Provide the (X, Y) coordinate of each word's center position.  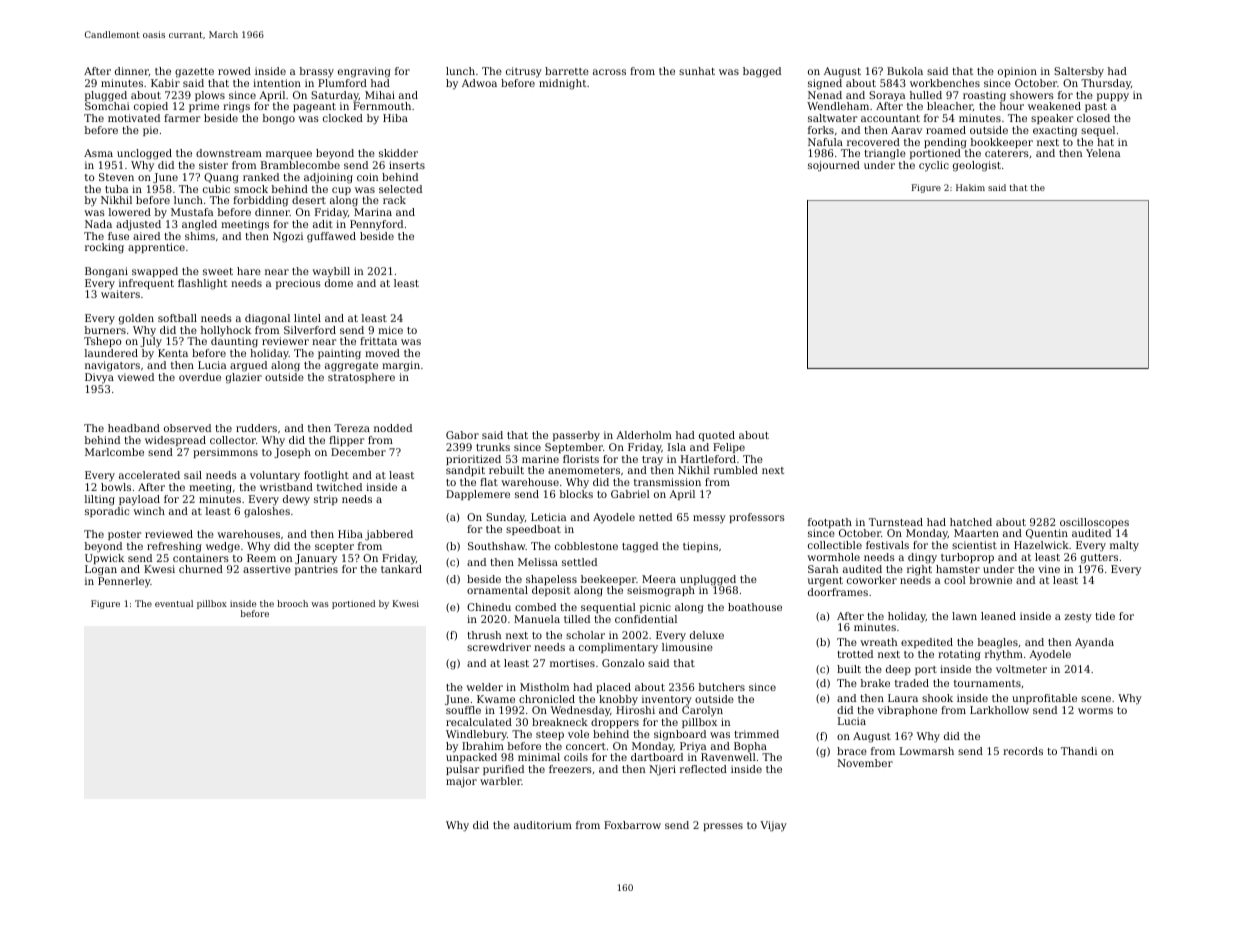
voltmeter (1021, 669)
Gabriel (630, 494)
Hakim (970, 187)
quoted (717, 436)
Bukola (905, 71)
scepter (334, 547)
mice (390, 330)
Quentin (1047, 534)
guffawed (331, 237)
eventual (174, 603)
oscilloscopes (1094, 523)
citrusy (524, 72)
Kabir (165, 83)
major (461, 782)
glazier (244, 378)
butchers (721, 687)
